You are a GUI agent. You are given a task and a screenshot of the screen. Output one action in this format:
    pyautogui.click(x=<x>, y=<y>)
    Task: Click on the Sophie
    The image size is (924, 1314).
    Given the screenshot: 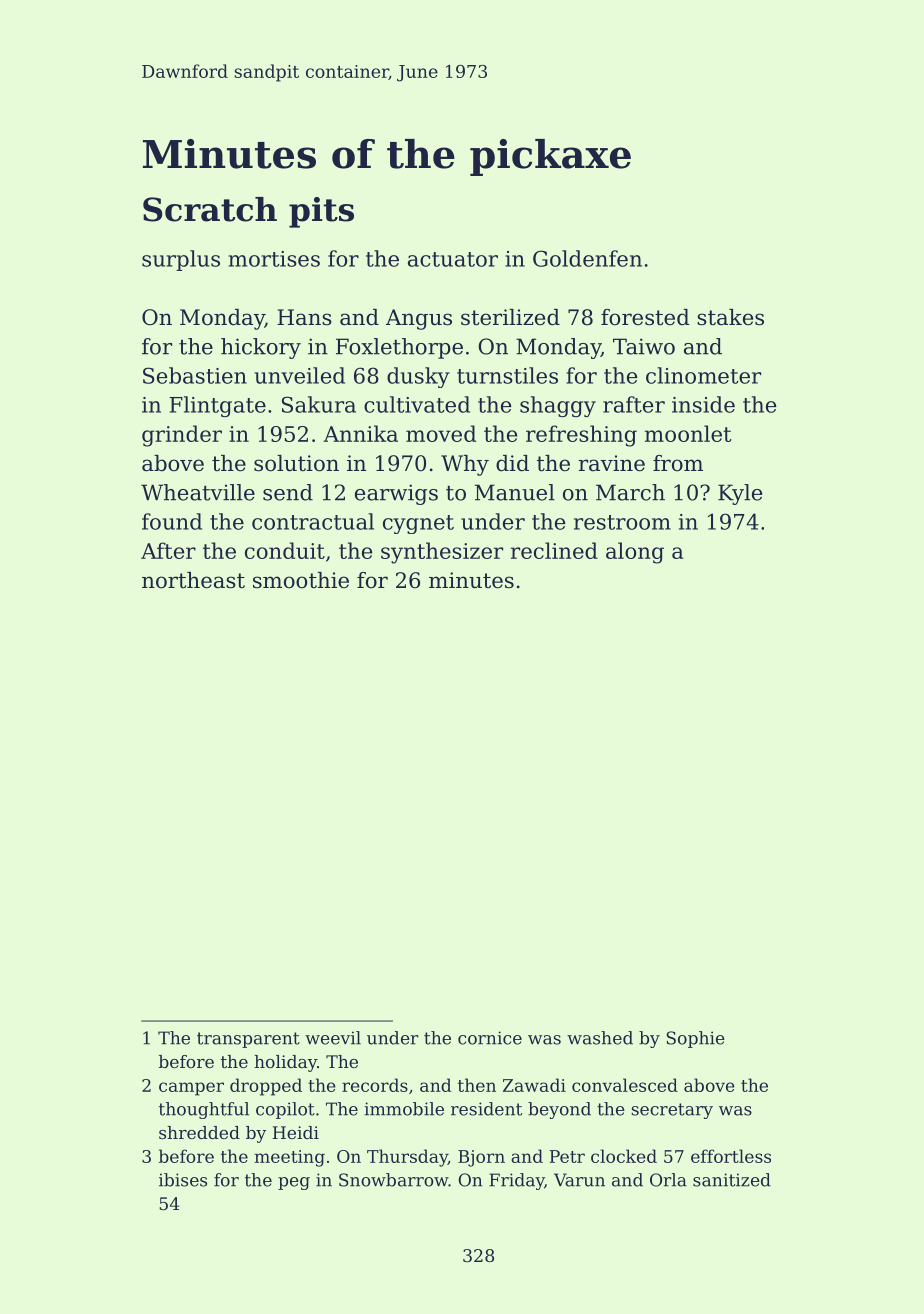 What is the action you would take?
    pyautogui.click(x=695, y=1039)
